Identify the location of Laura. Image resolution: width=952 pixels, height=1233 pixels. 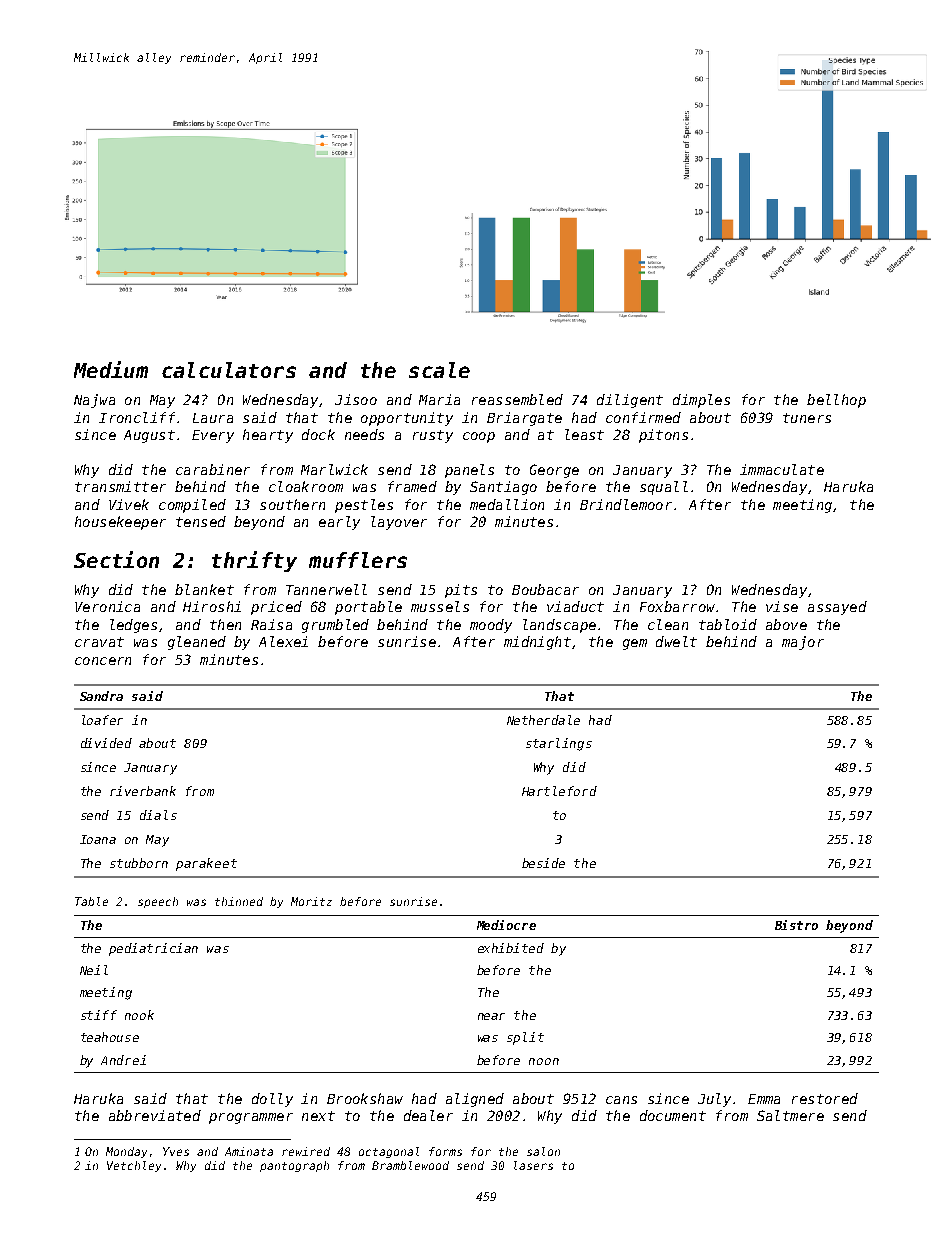
(213, 418).
